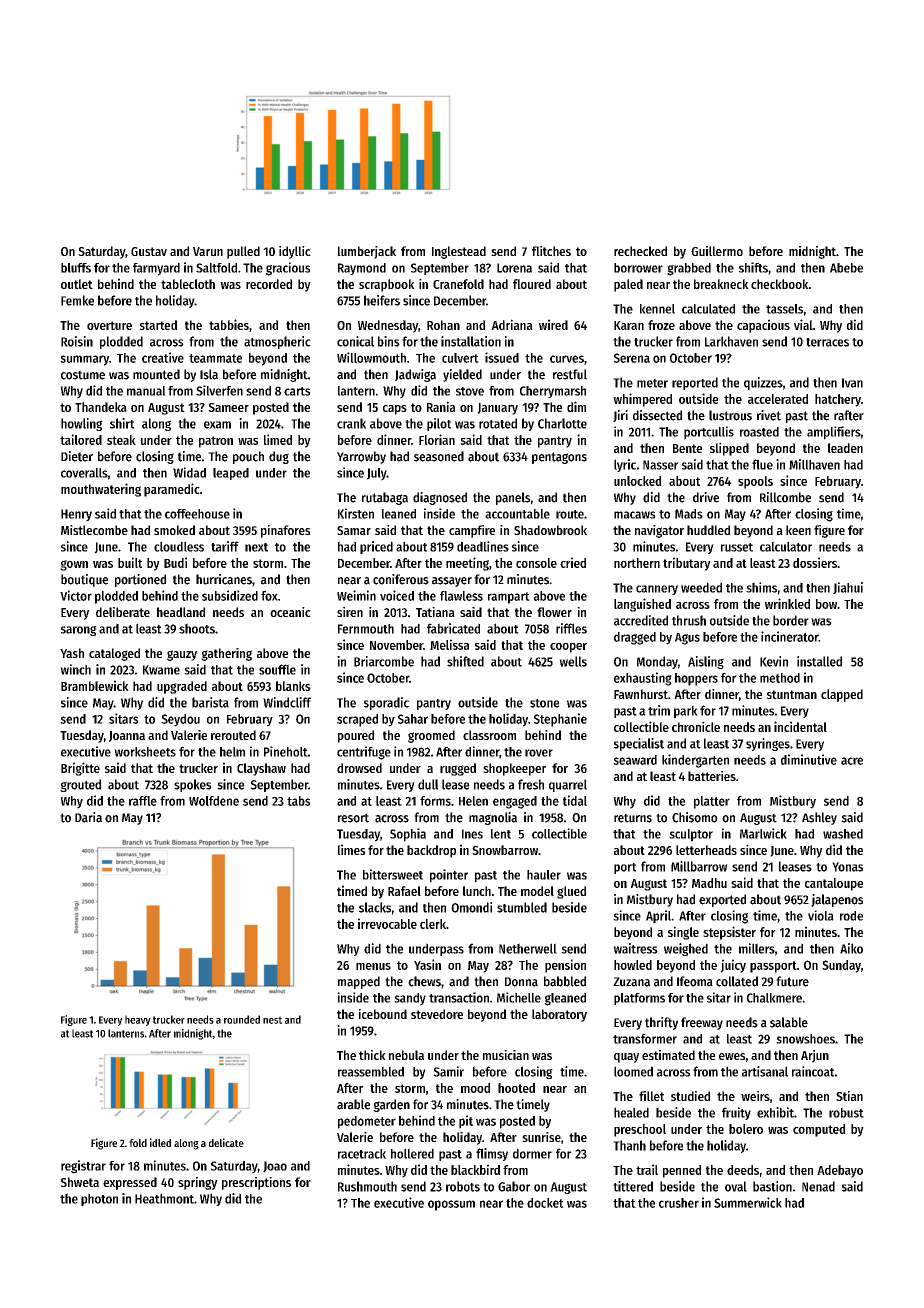 The width and height of the screenshot is (924, 1308). I want to click on tabs, so click(298, 801).
